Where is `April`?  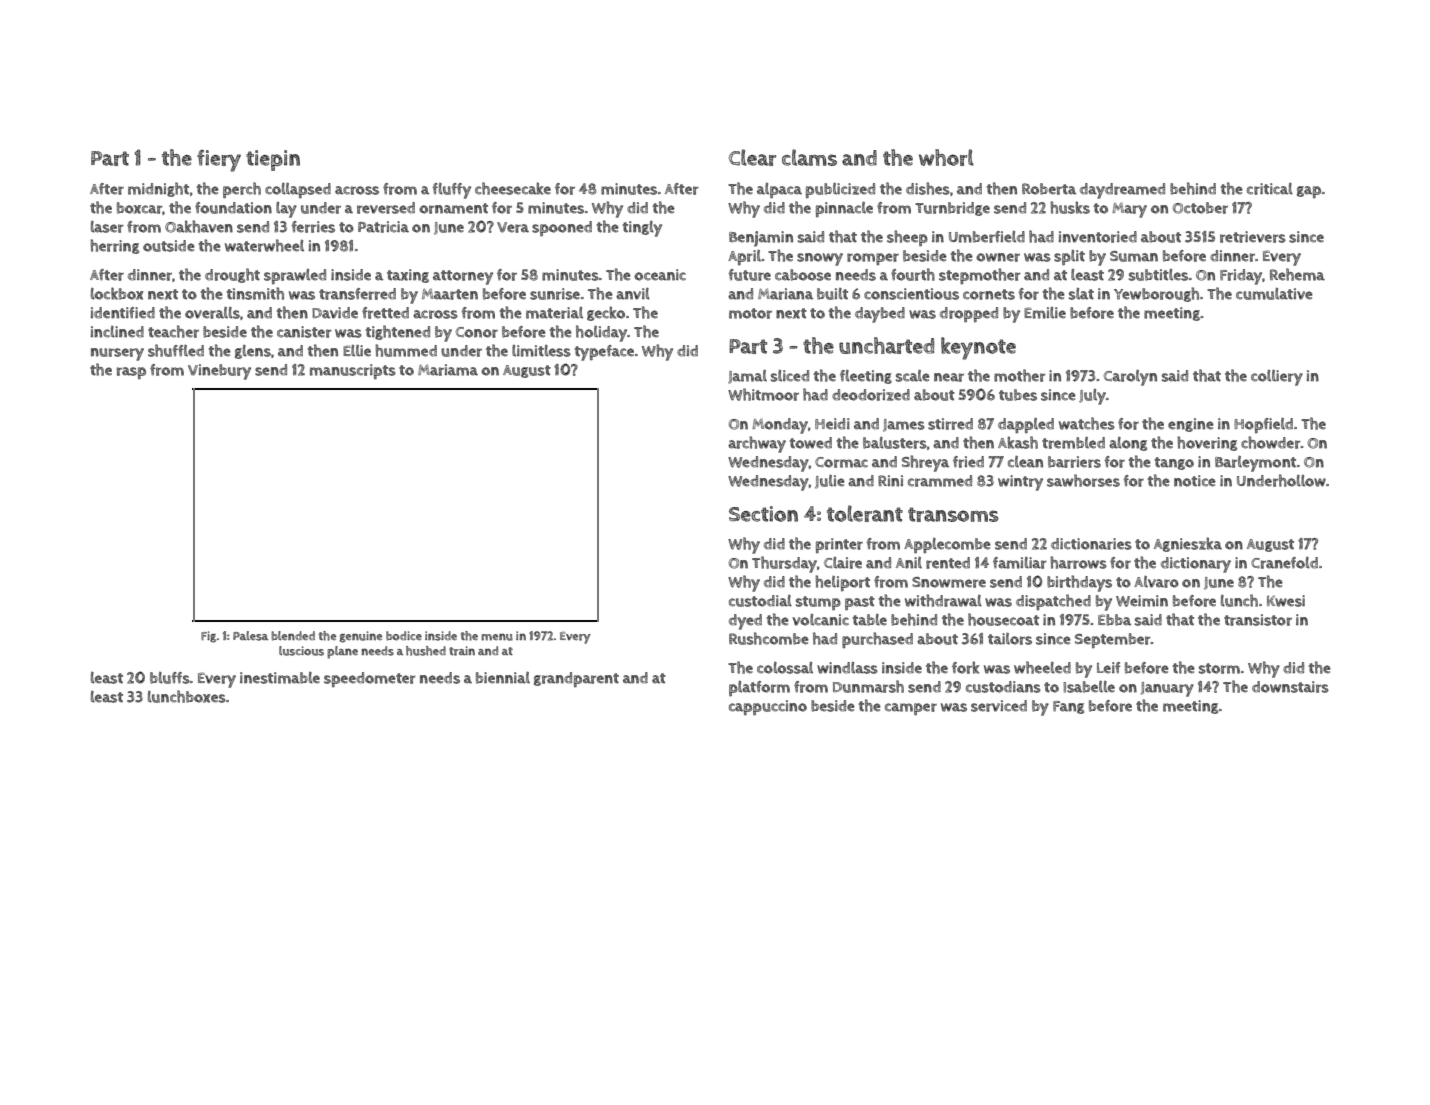 April is located at coordinates (744, 257).
